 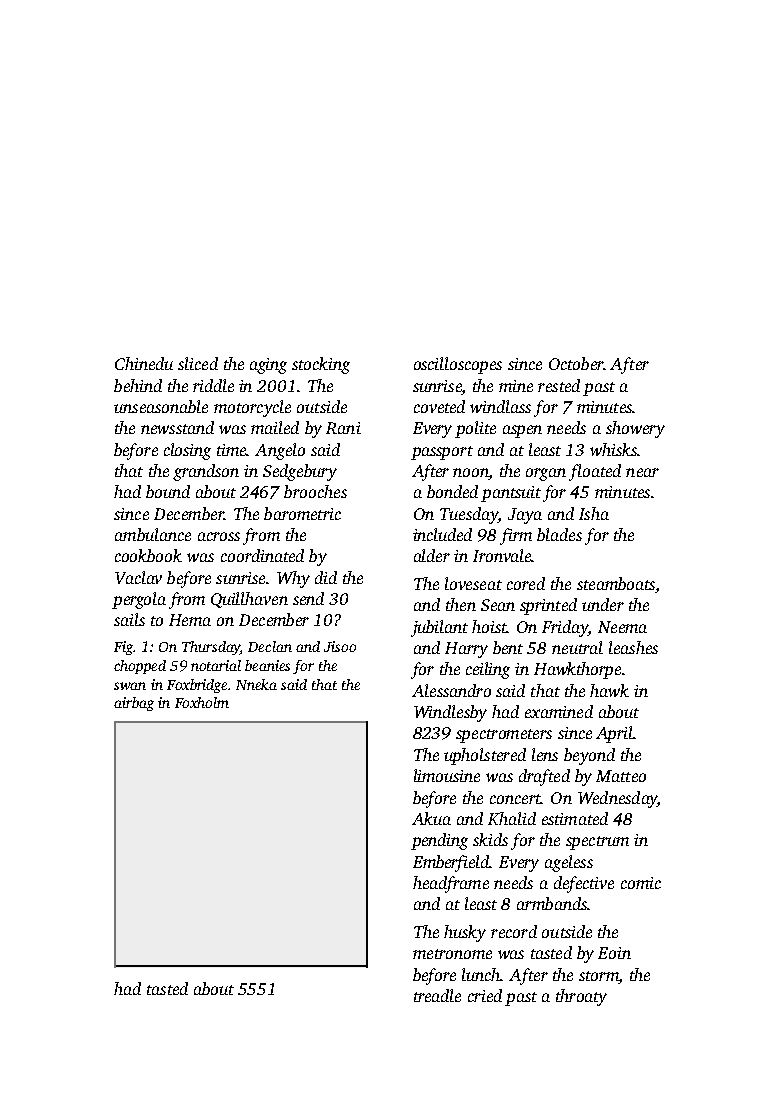 I want to click on throaty, so click(x=581, y=997).
